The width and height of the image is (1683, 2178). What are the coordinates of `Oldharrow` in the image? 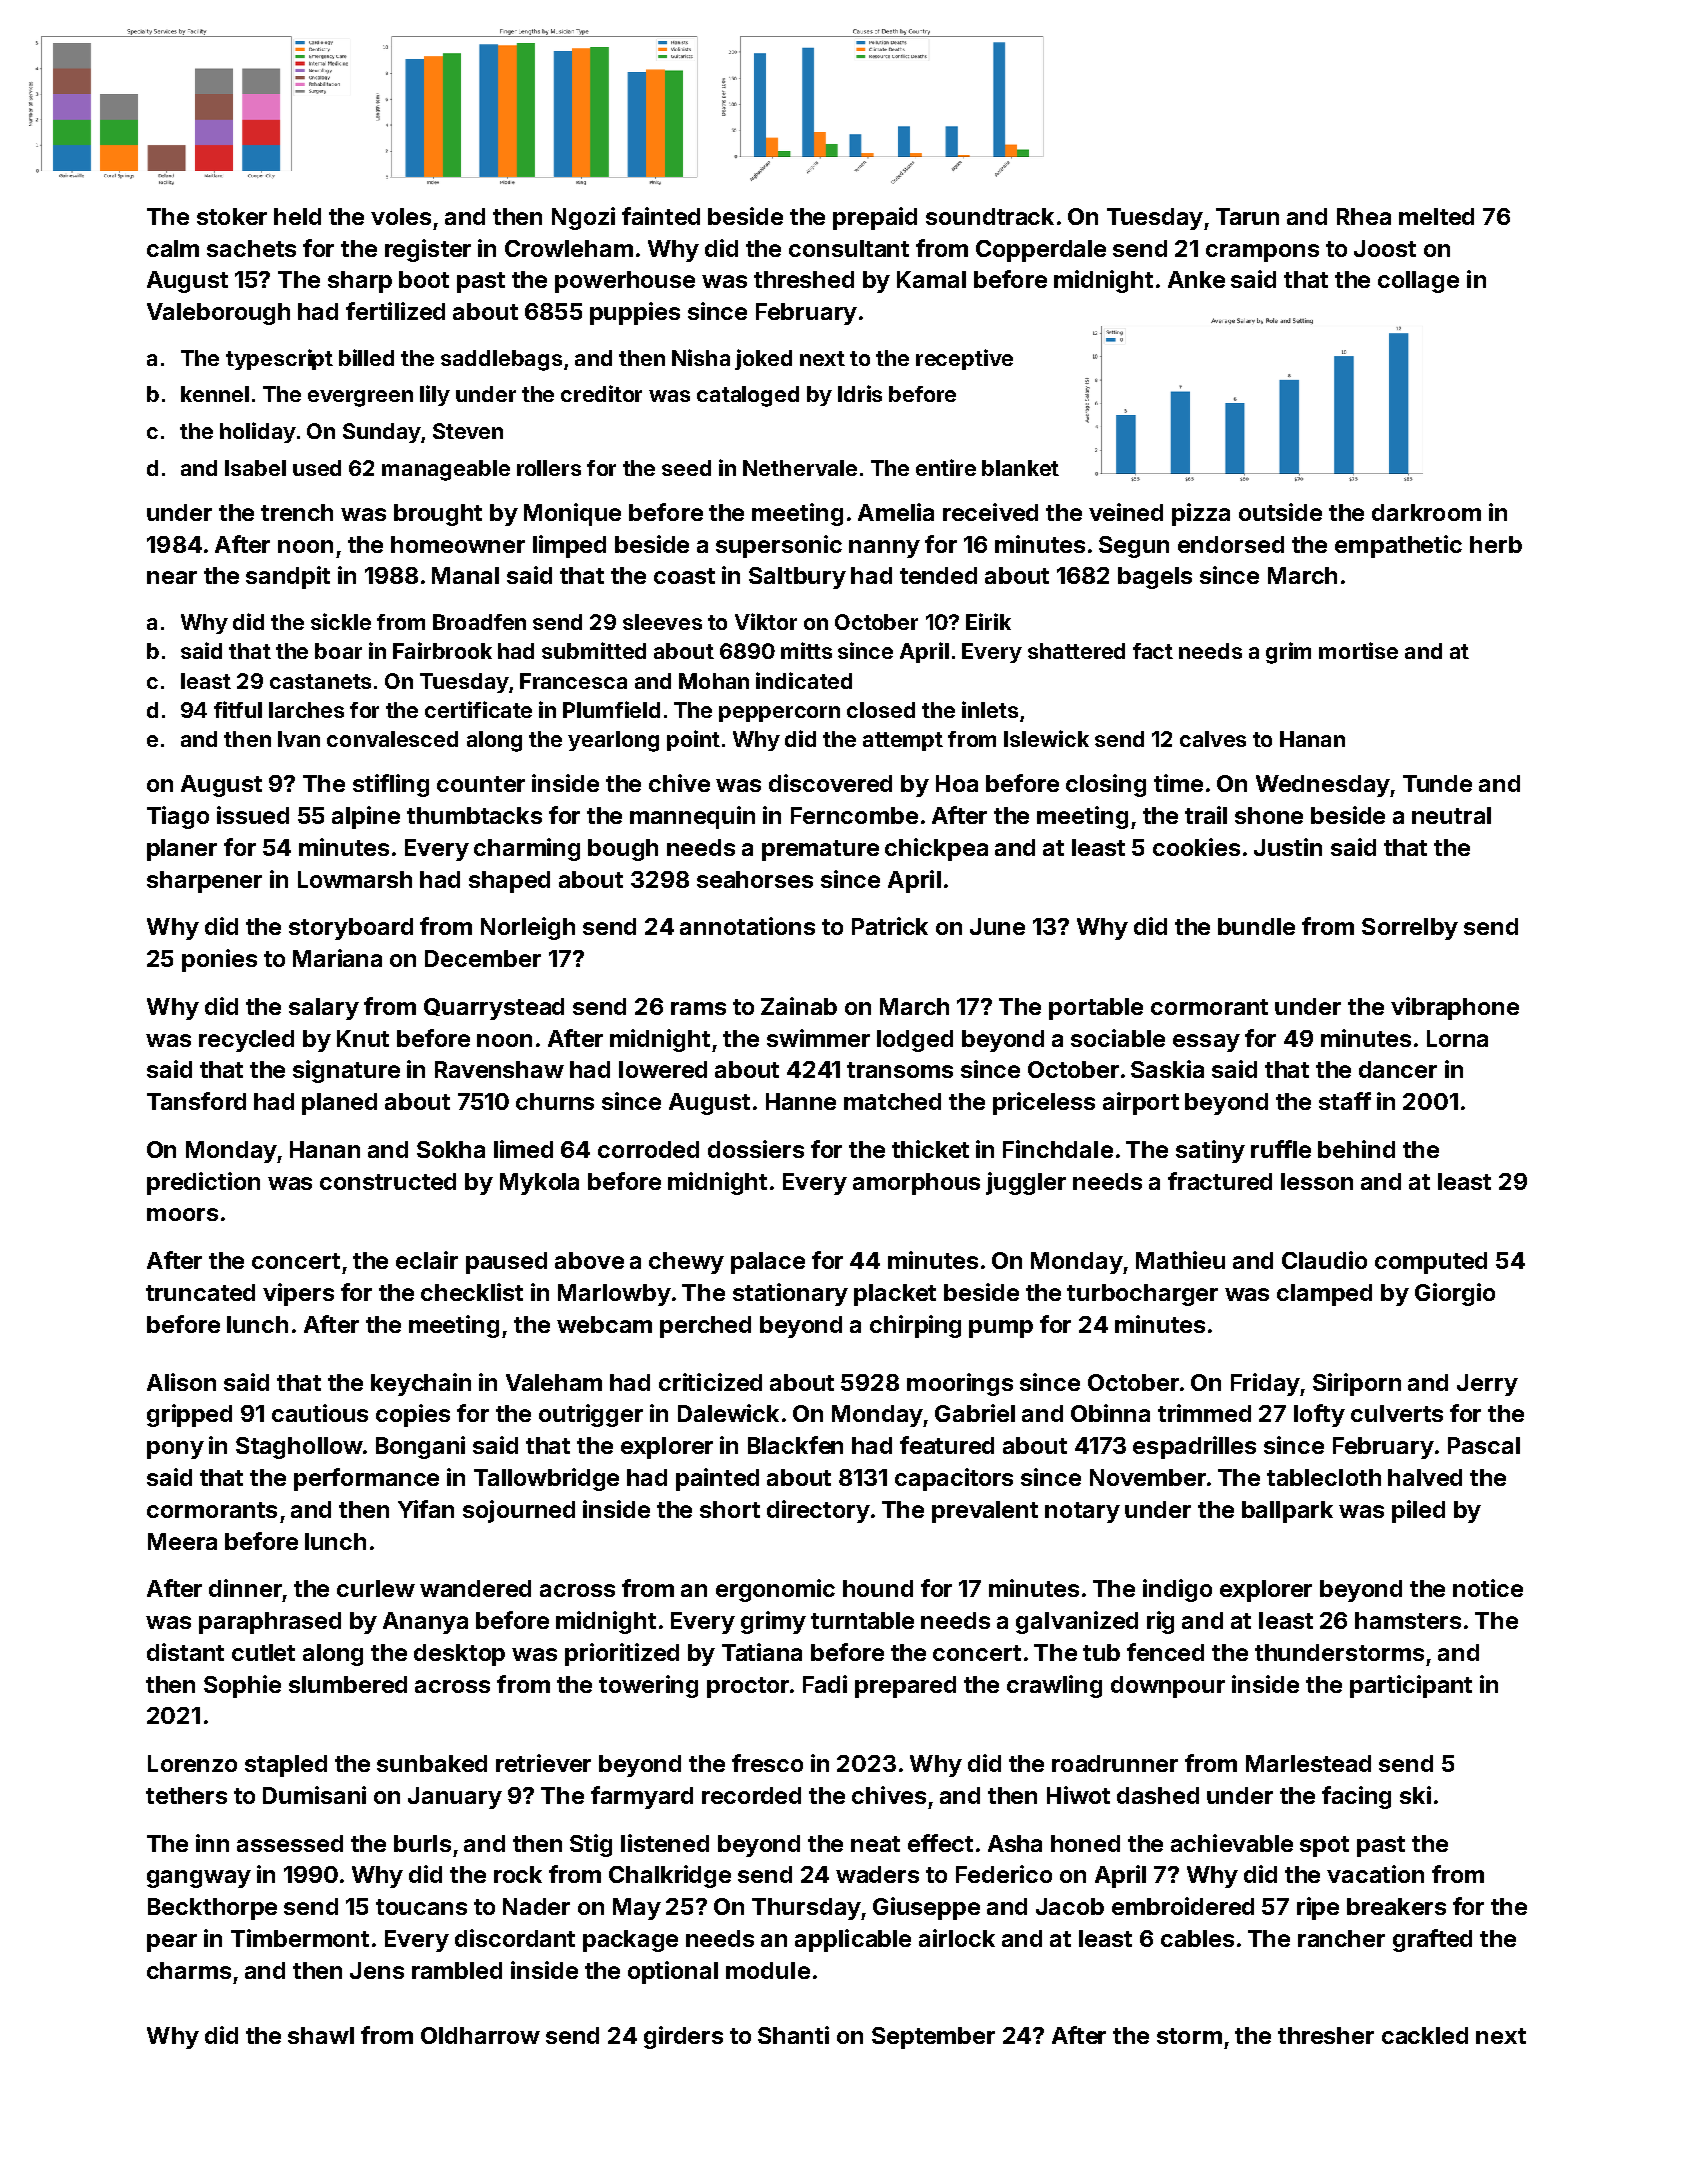 It's located at (480, 2035).
